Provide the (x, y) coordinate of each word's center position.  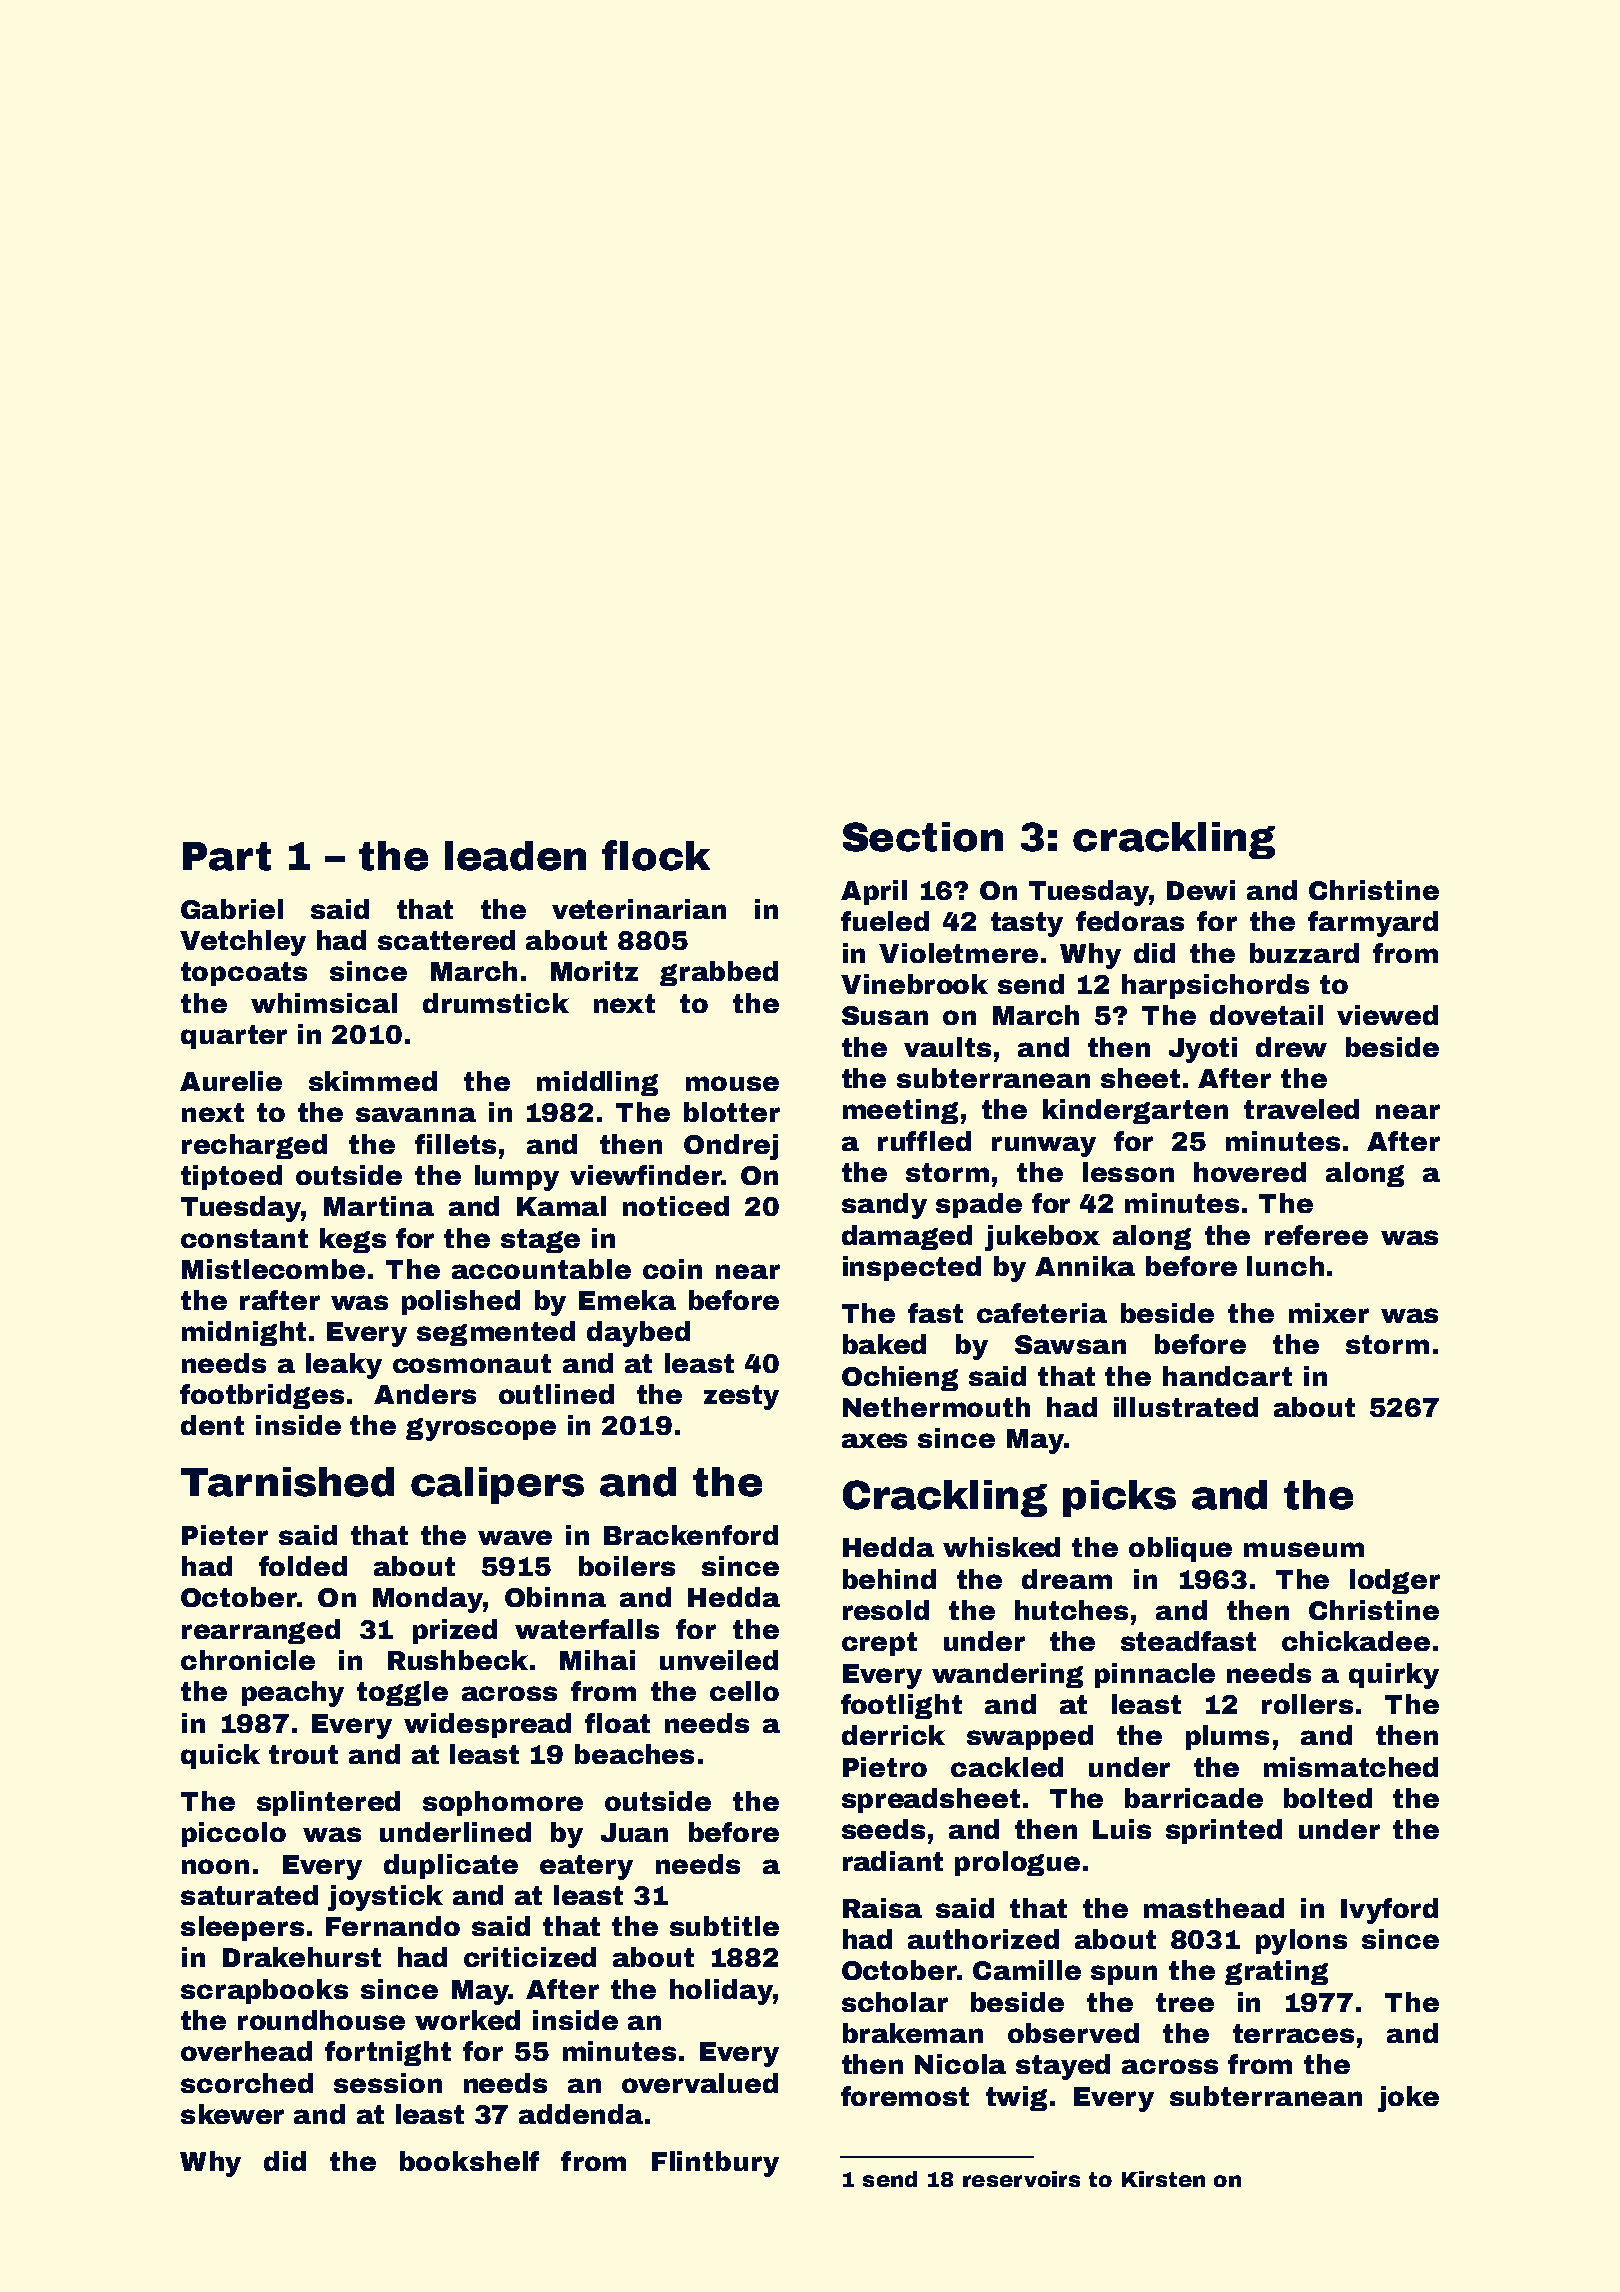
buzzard (1304, 953)
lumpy (517, 1178)
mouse (732, 1083)
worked (467, 2020)
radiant (893, 1861)
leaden (515, 856)
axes (874, 1440)
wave (515, 1537)
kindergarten (1135, 1111)
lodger (1395, 1581)
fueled (885, 921)
